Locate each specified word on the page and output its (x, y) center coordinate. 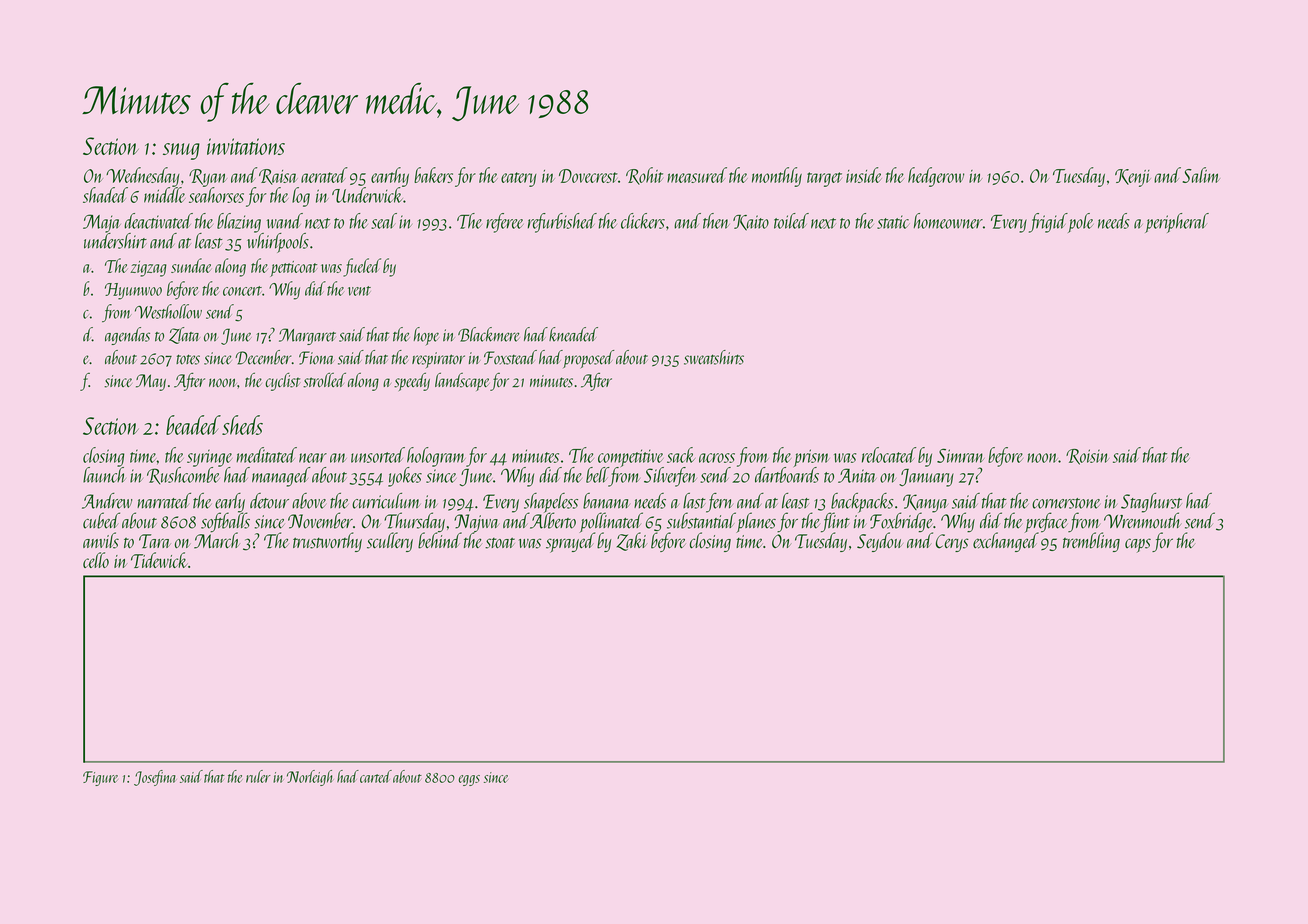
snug (181, 151)
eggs (469, 780)
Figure (100, 778)
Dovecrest (588, 176)
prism (812, 458)
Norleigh (310, 778)
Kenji (1133, 178)
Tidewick (159, 560)
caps (1138, 545)
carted (376, 776)
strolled (324, 380)
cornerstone (1066, 503)
